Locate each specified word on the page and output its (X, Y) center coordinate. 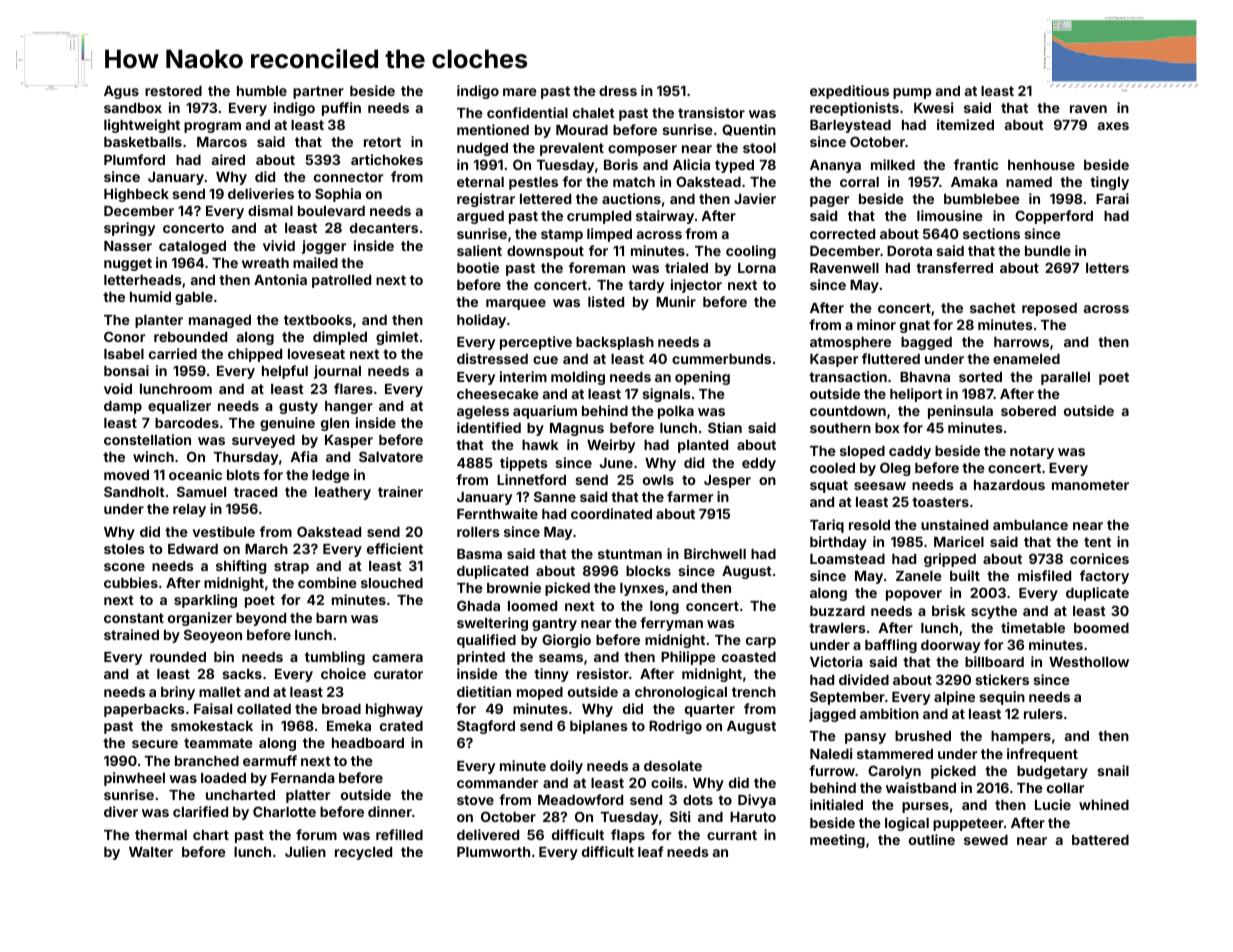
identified (489, 427)
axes (1113, 126)
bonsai (126, 370)
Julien (305, 851)
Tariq (827, 526)
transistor (711, 112)
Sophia (338, 195)
